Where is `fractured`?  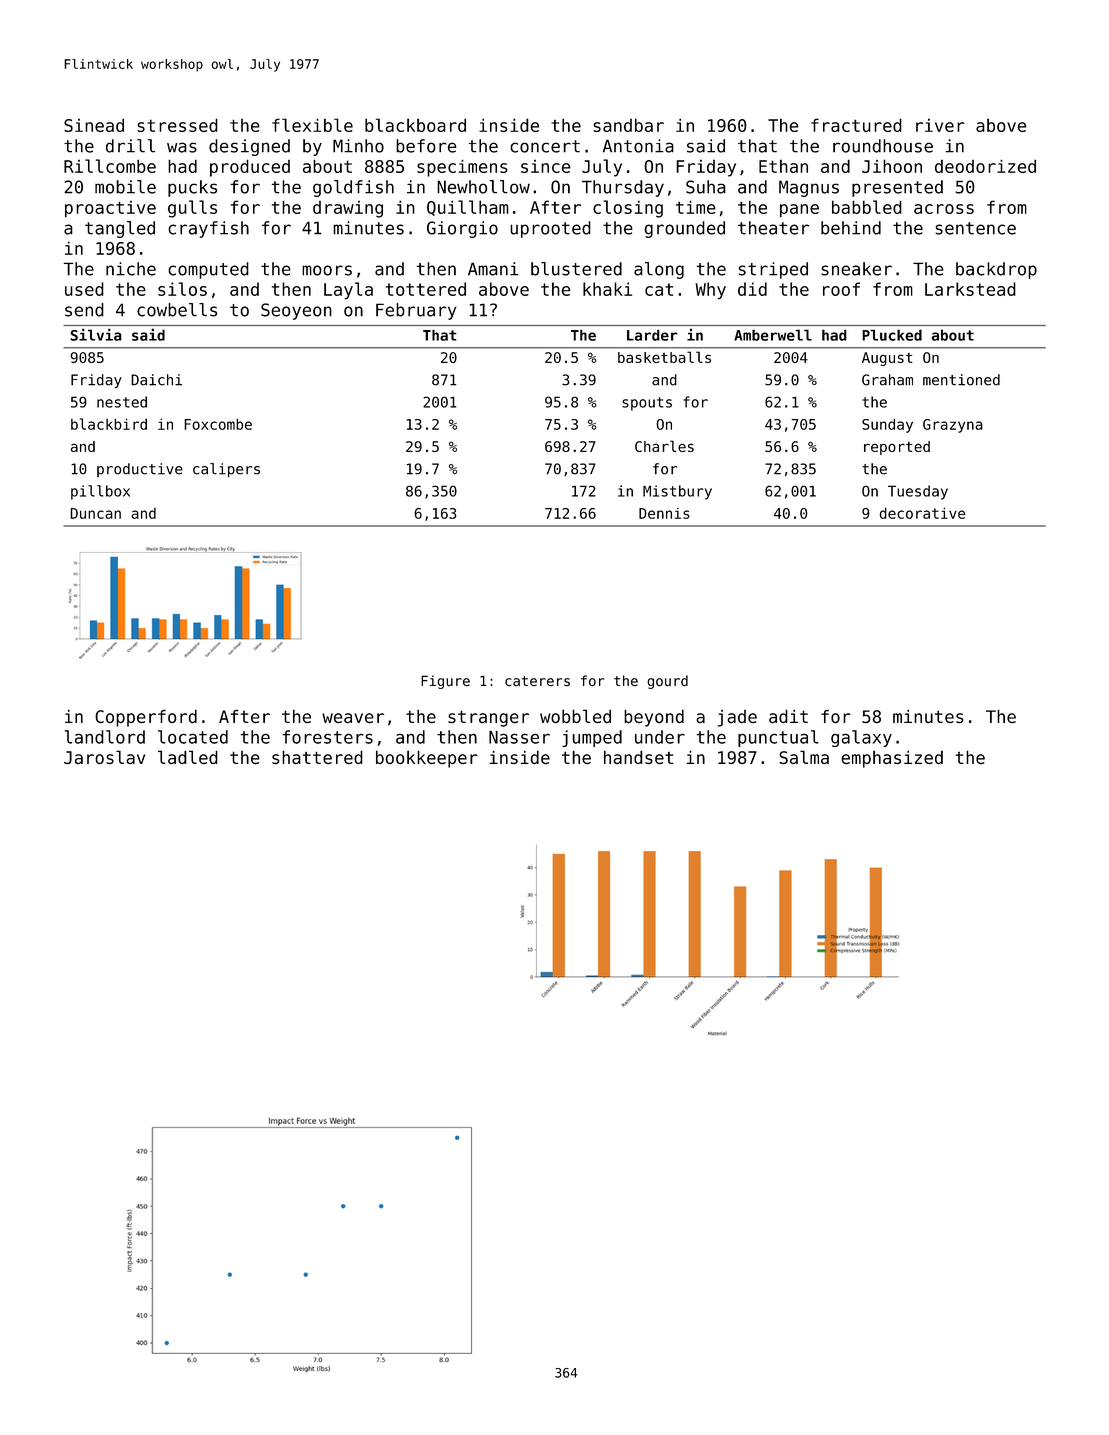 fractured is located at coordinates (856, 125).
